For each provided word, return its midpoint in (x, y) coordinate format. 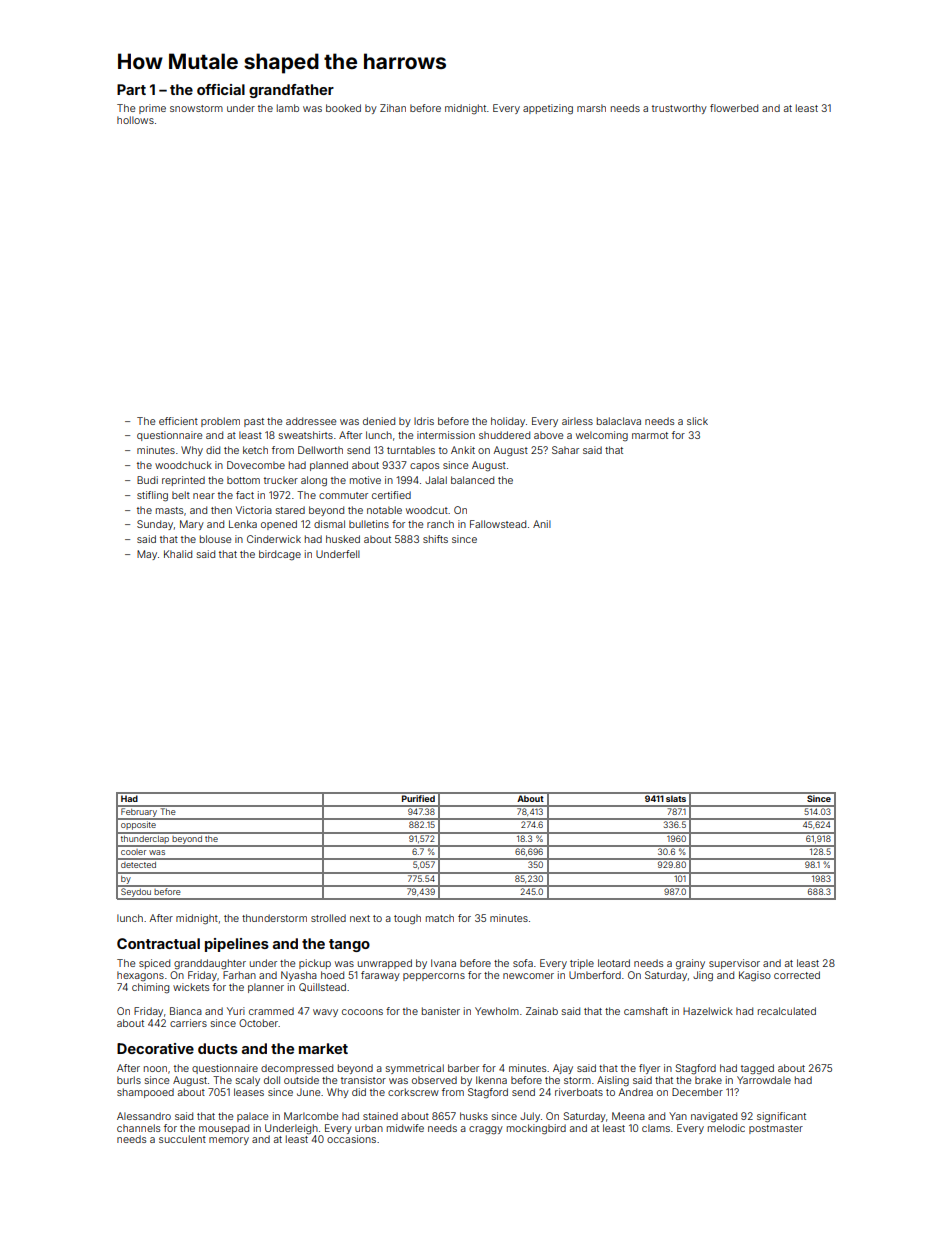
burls (129, 1080)
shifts (435, 539)
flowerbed (734, 108)
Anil (542, 524)
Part (131, 89)
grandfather (291, 91)
